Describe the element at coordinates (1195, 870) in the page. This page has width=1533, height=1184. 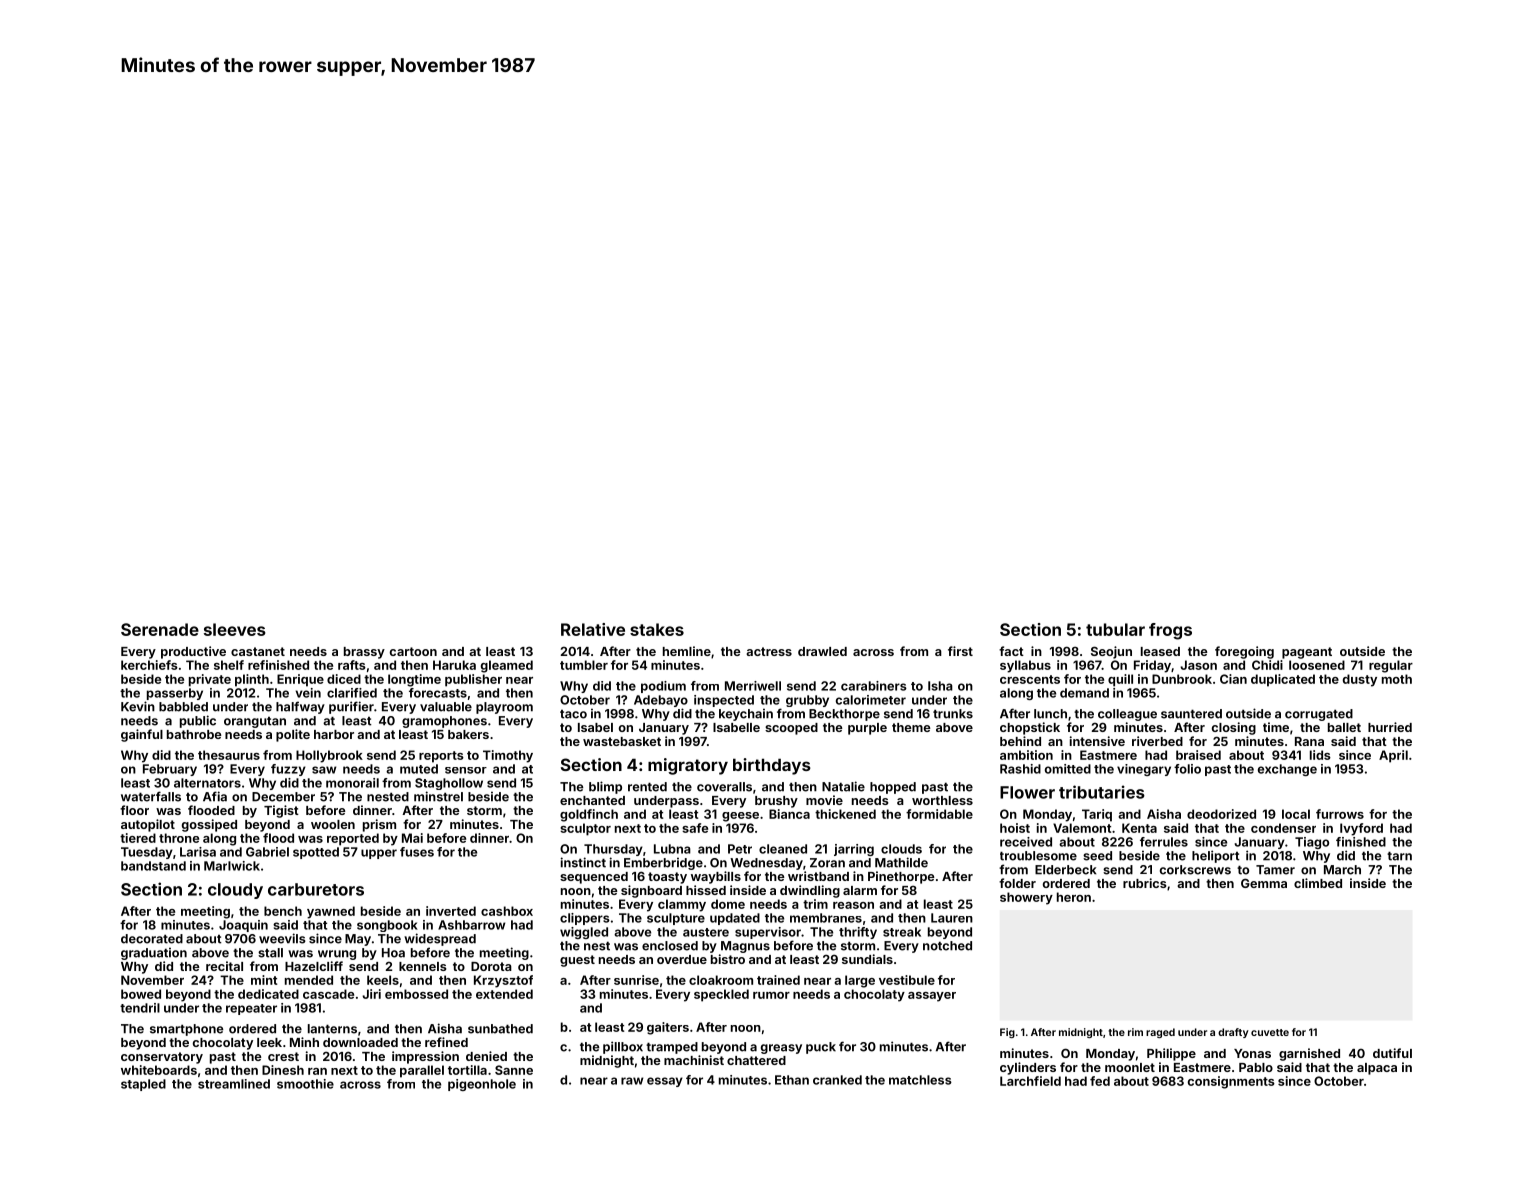
I see `corkscrews` at that location.
